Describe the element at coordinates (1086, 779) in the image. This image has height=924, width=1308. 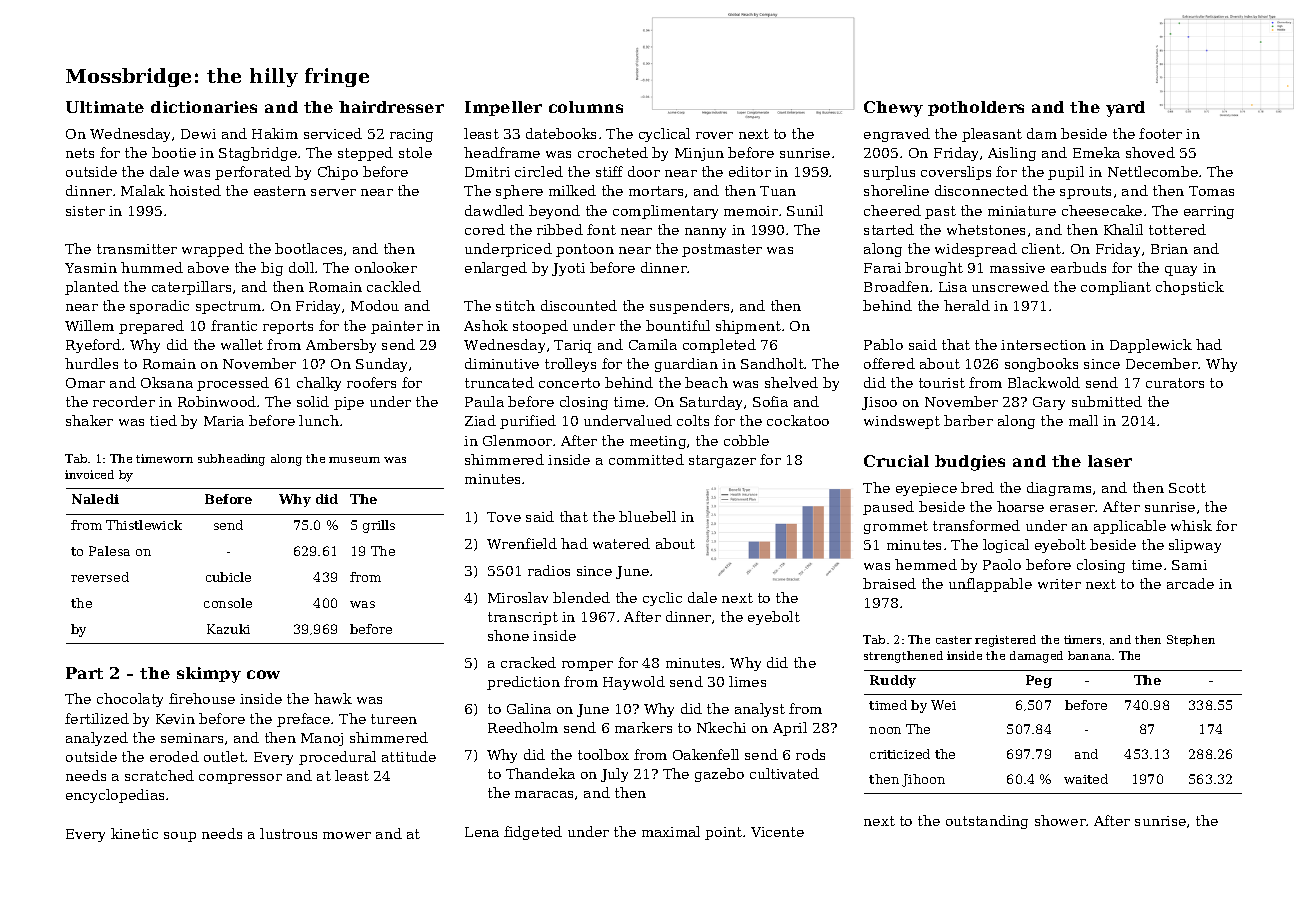
I see `waited` at that location.
